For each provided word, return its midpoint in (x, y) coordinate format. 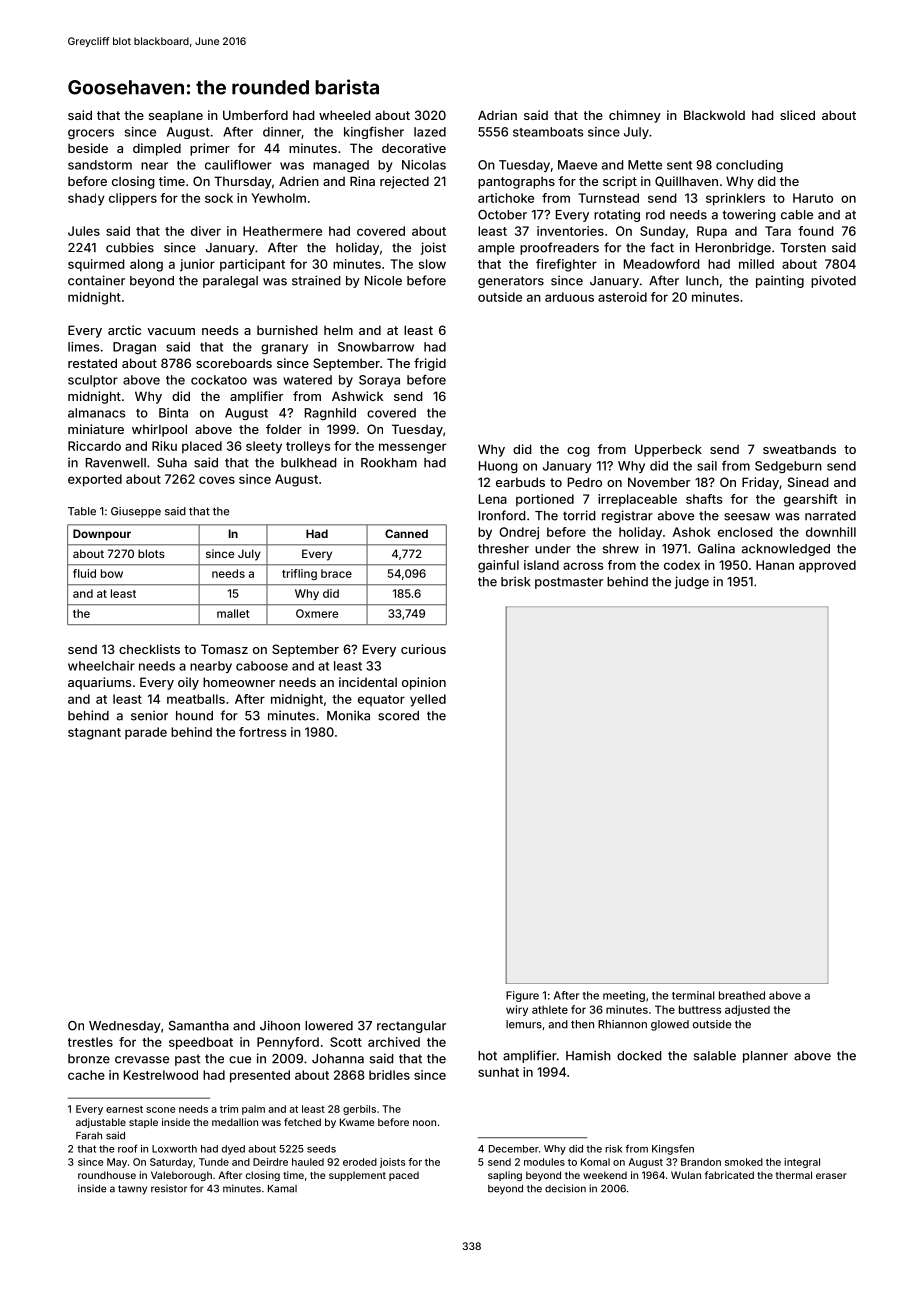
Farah (89, 1136)
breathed (742, 995)
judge (692, 582)
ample (496, 249)
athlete (550, 1009)
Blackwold (714, 115)
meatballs (196, 699)
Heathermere (282, 231)
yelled (428, 700)
